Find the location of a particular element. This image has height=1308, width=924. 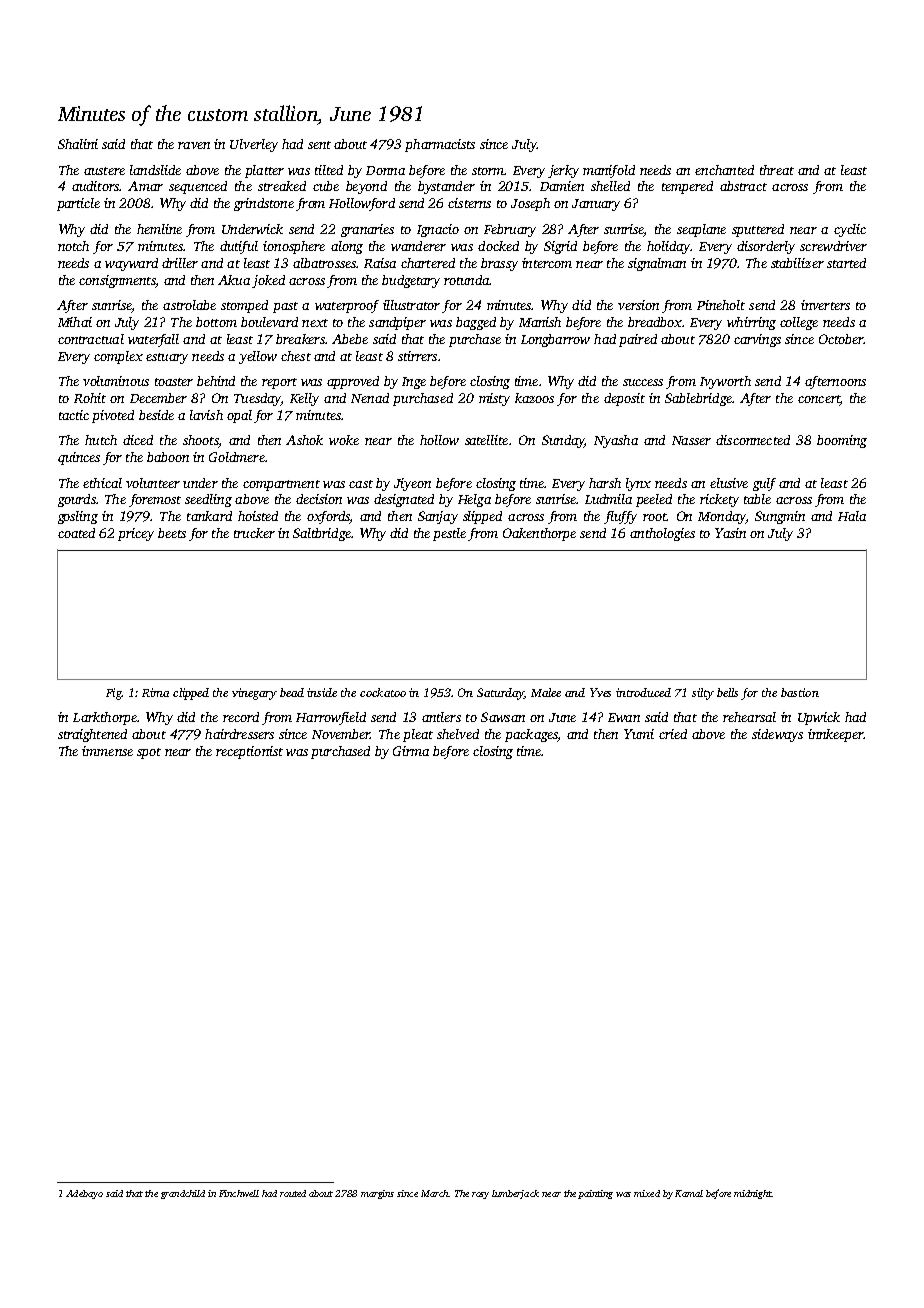

cyclic is located at coordinates (850, 230).
